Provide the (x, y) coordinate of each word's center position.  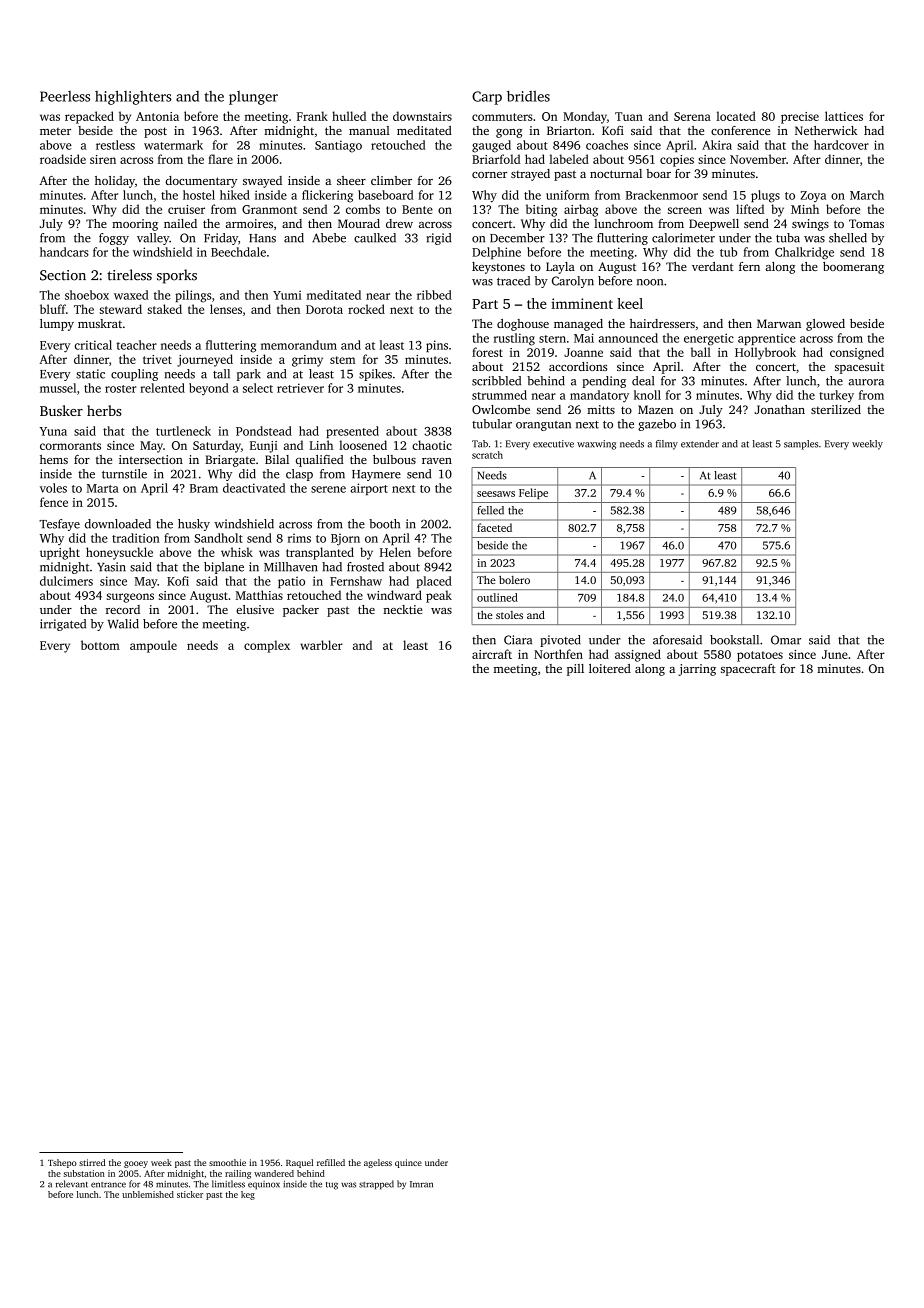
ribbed (434, 295)
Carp (487, 98)
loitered (610, 668)
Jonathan (779, 409)
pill (575, 670)
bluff (53, 309)
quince (408, 1163)
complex (267, 646)
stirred (92, 1162)
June (835, 654)
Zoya (813, 196)
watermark (173, 145)
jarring (697, 670)
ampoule (153, 646)
